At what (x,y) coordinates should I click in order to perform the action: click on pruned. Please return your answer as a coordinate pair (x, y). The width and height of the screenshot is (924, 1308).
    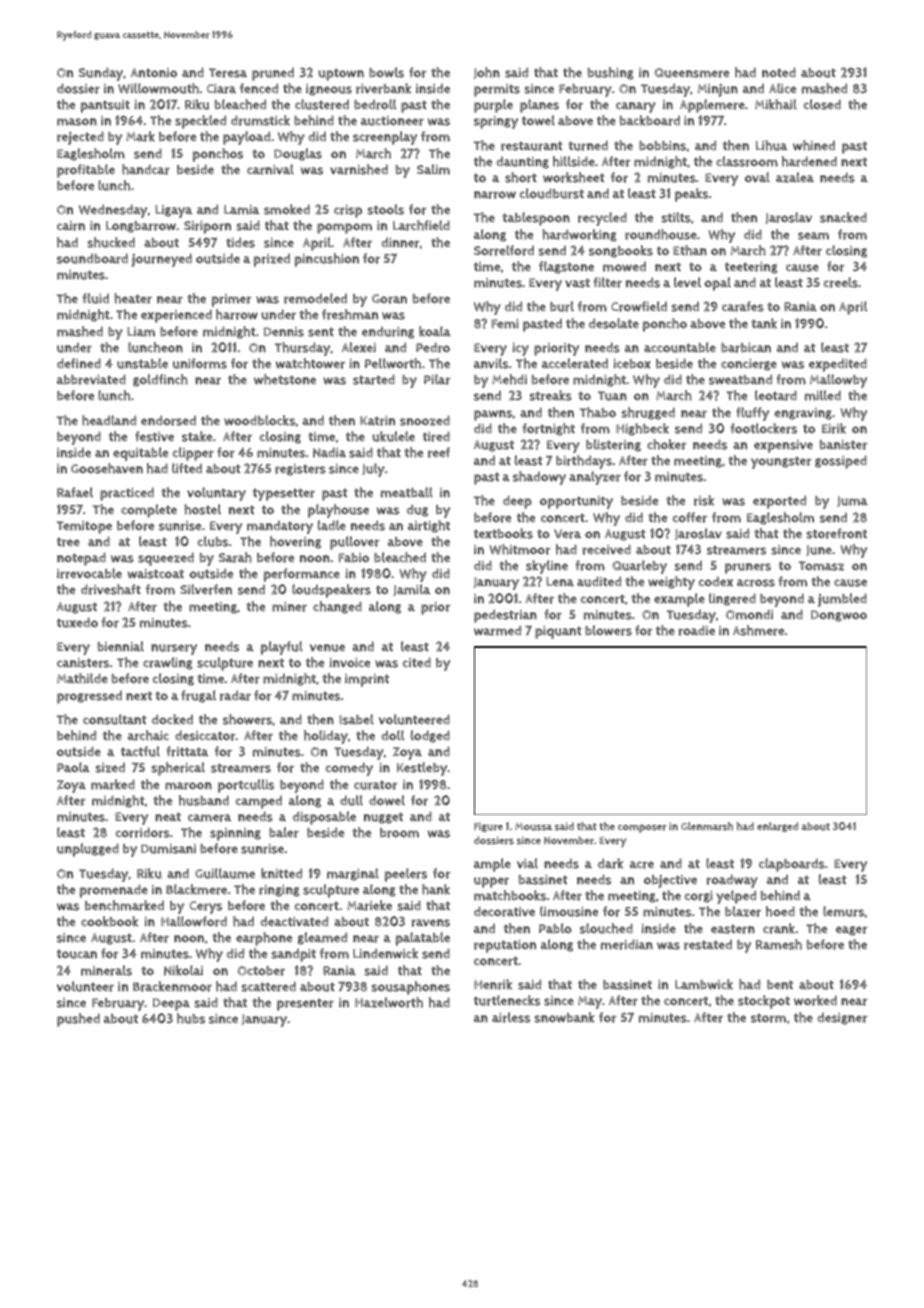
    Looking at the image, I should click on (273, 74).
